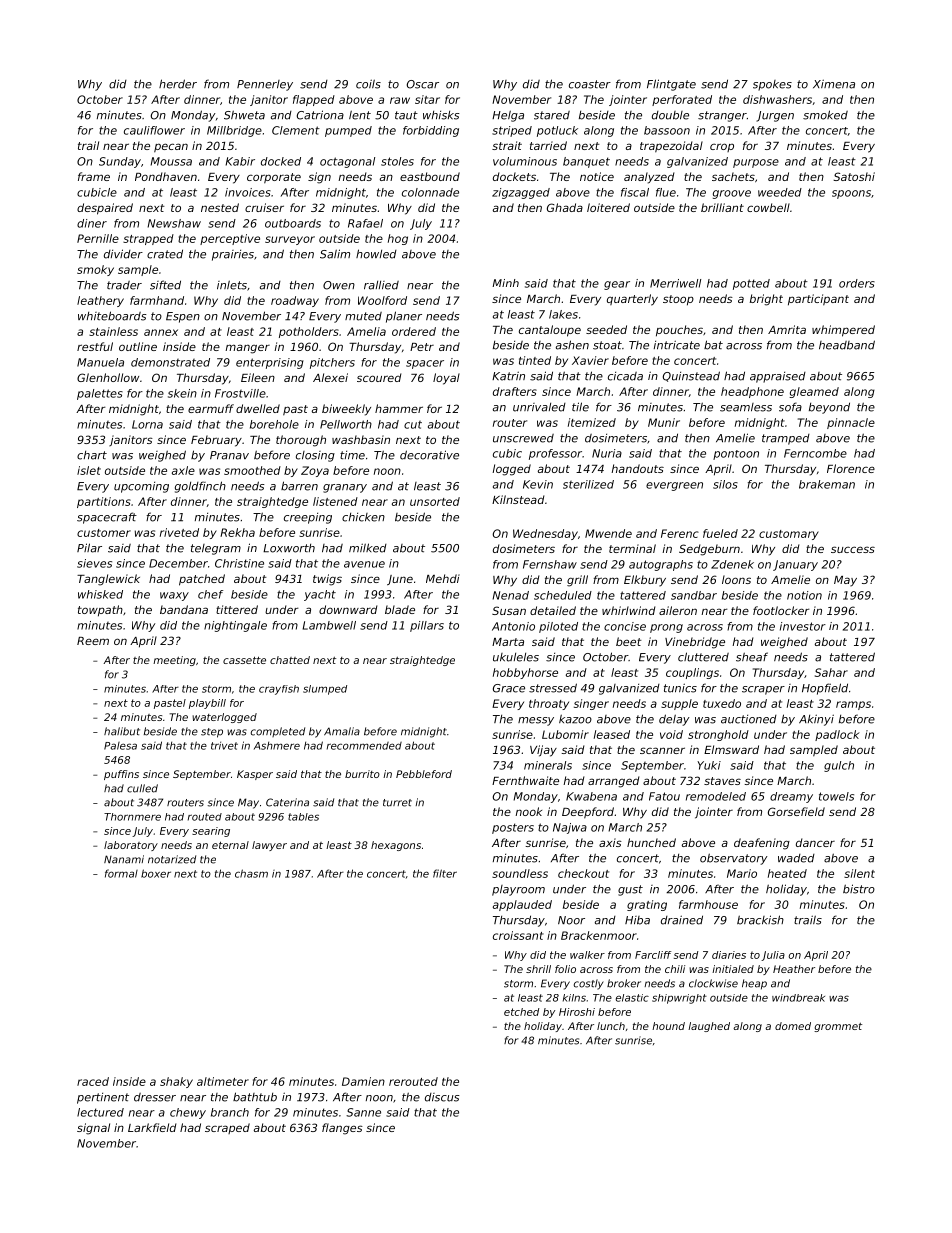  What do you see at coordinates (94, 176) in the screenshot?
I see `frame` at bounding box center [94, 176].
